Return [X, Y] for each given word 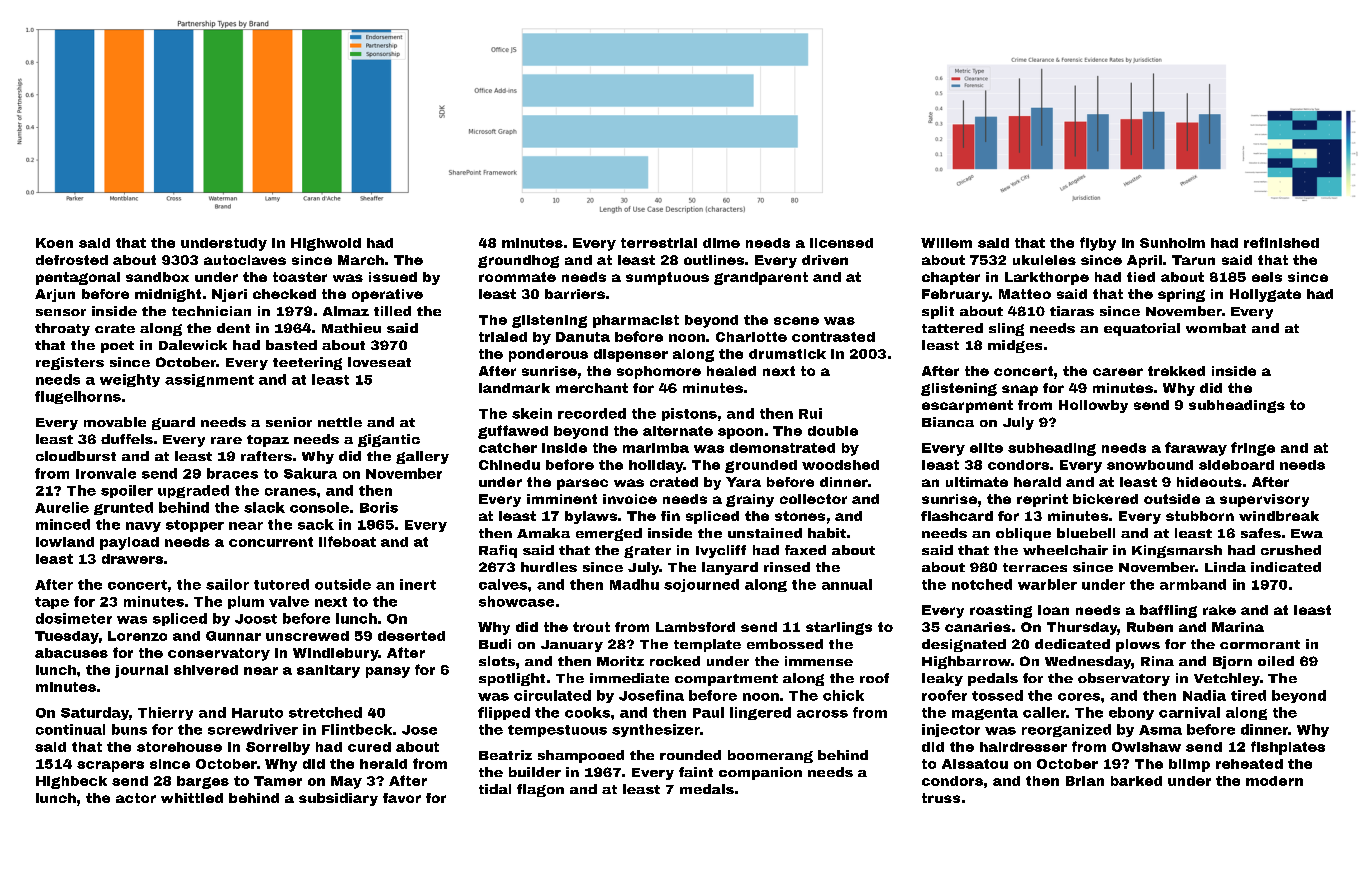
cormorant [1260, 644]
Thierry [165, 713]
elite [986, 448]
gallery [422, 457]
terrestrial [659, 243]
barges [203, 782]
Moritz [620, 661]
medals [707, 789]
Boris [379, 507]
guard [173, 423]
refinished [1281, 242]
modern [1274, 781]
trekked [1176, 371]
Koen [54, 243]
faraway [1196, 449]
